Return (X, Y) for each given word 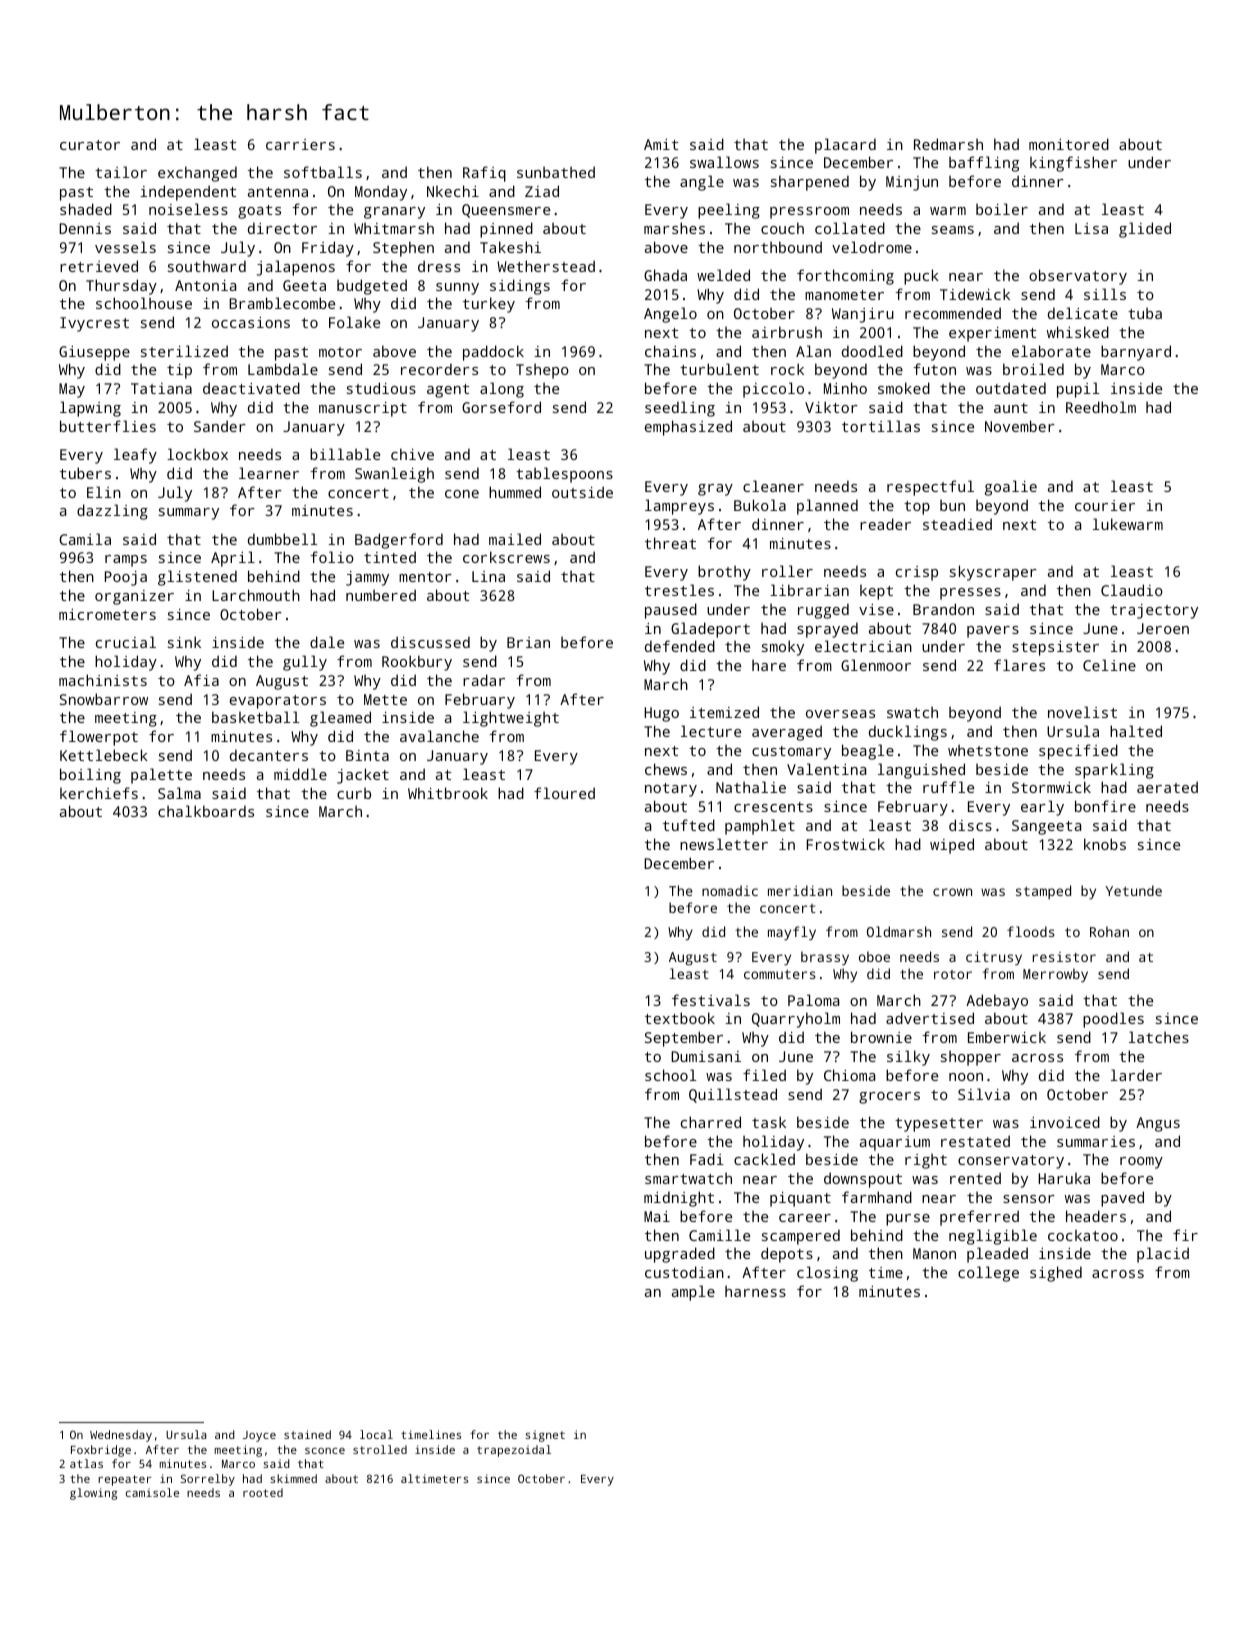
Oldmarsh (899, 931)
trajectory (1154, 611)
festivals (711, 1000)
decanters (269, 755)
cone (462, 494)
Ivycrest (94, 324)
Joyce (259, 1436)
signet (545, 1436)
